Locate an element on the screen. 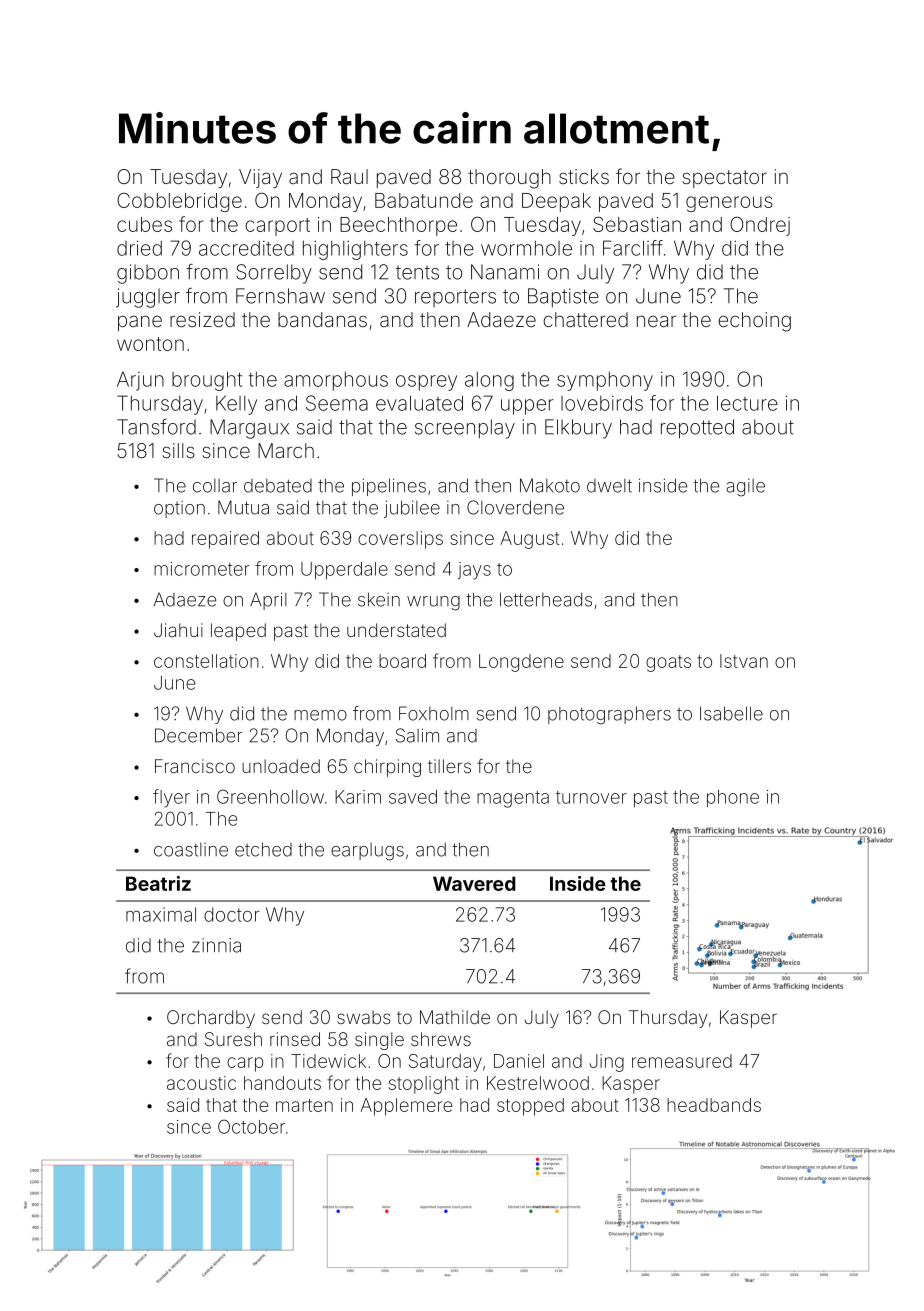 The image size is (924, 1311). spectator is located at coordinates (724, 179).
